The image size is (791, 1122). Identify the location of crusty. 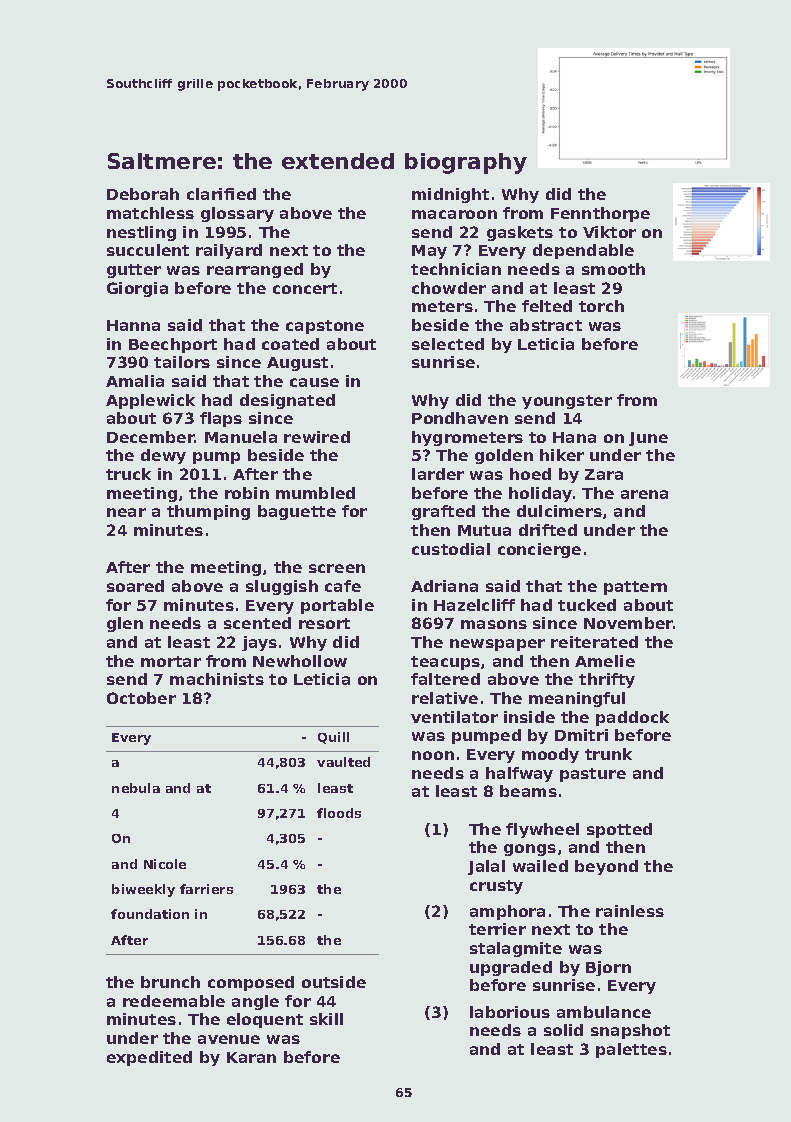
(496, 887).
